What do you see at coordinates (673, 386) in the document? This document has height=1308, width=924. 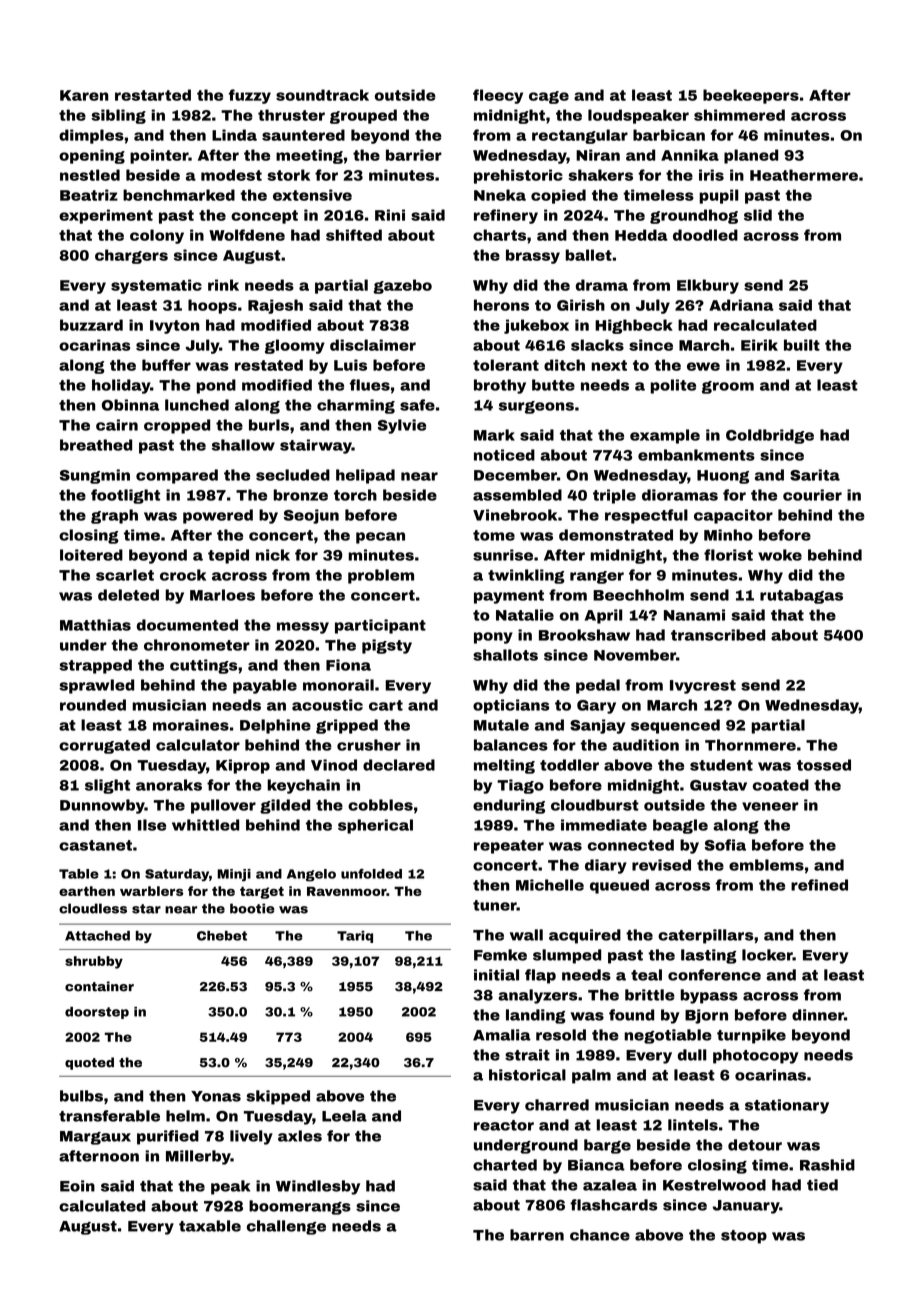 I see `polite` at bounding box center [673, 386].
